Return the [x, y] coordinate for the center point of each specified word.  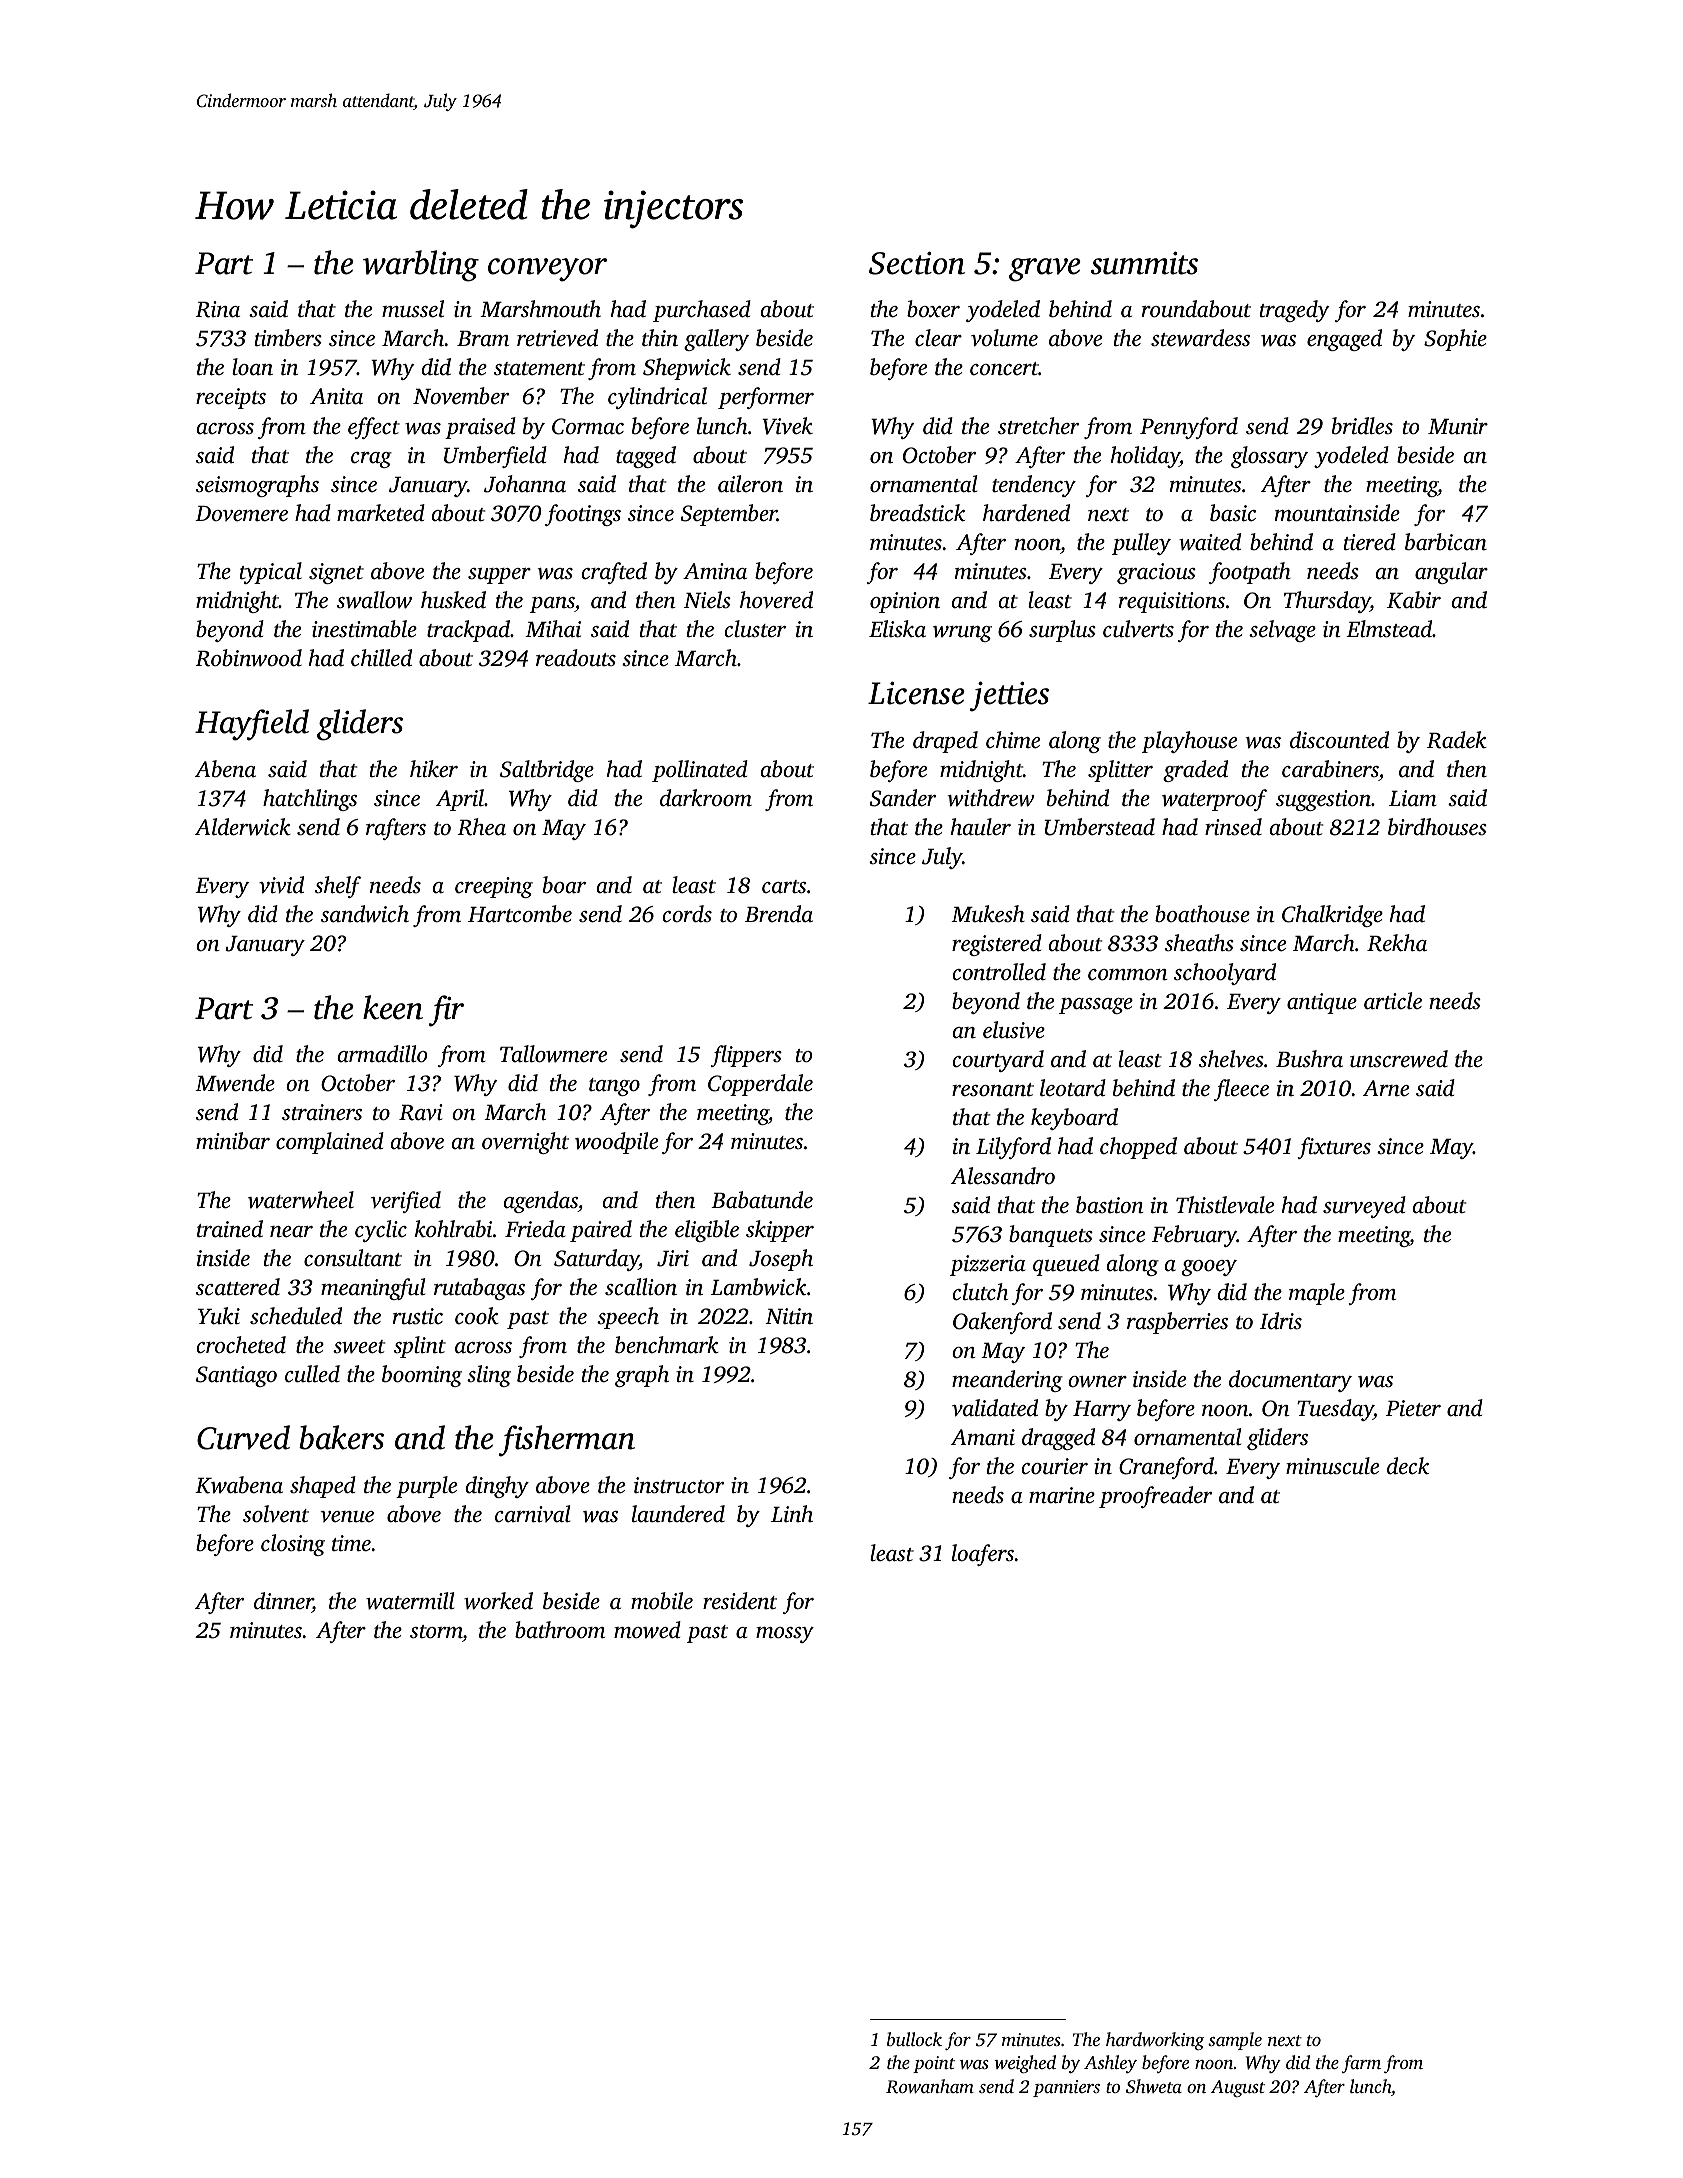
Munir [1458, 426]
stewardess [1200, 338]
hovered [776, 600]
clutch [980, 1292]
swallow [374, 600]
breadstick [917, 513]
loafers [983, 1555]
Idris [1281, 1320]
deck [1408, 1466]
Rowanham [930, 2086]
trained [230, 1229]
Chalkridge [1332, 916]
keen [393, 1007]
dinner [283, 1602]
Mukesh [988, 914]
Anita [336, 396]
